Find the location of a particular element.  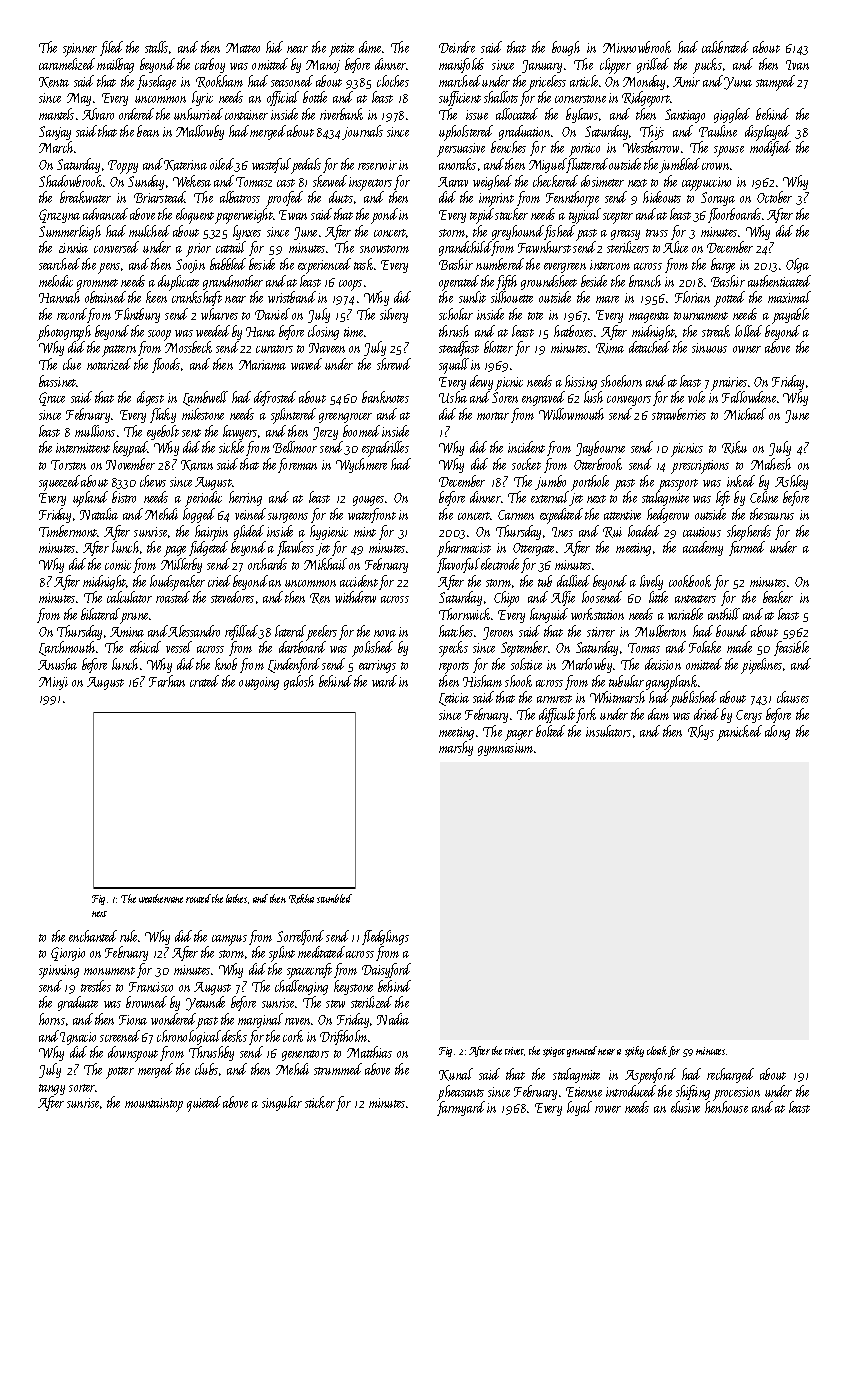

hedgerow is located at coordinates (668, 515).
